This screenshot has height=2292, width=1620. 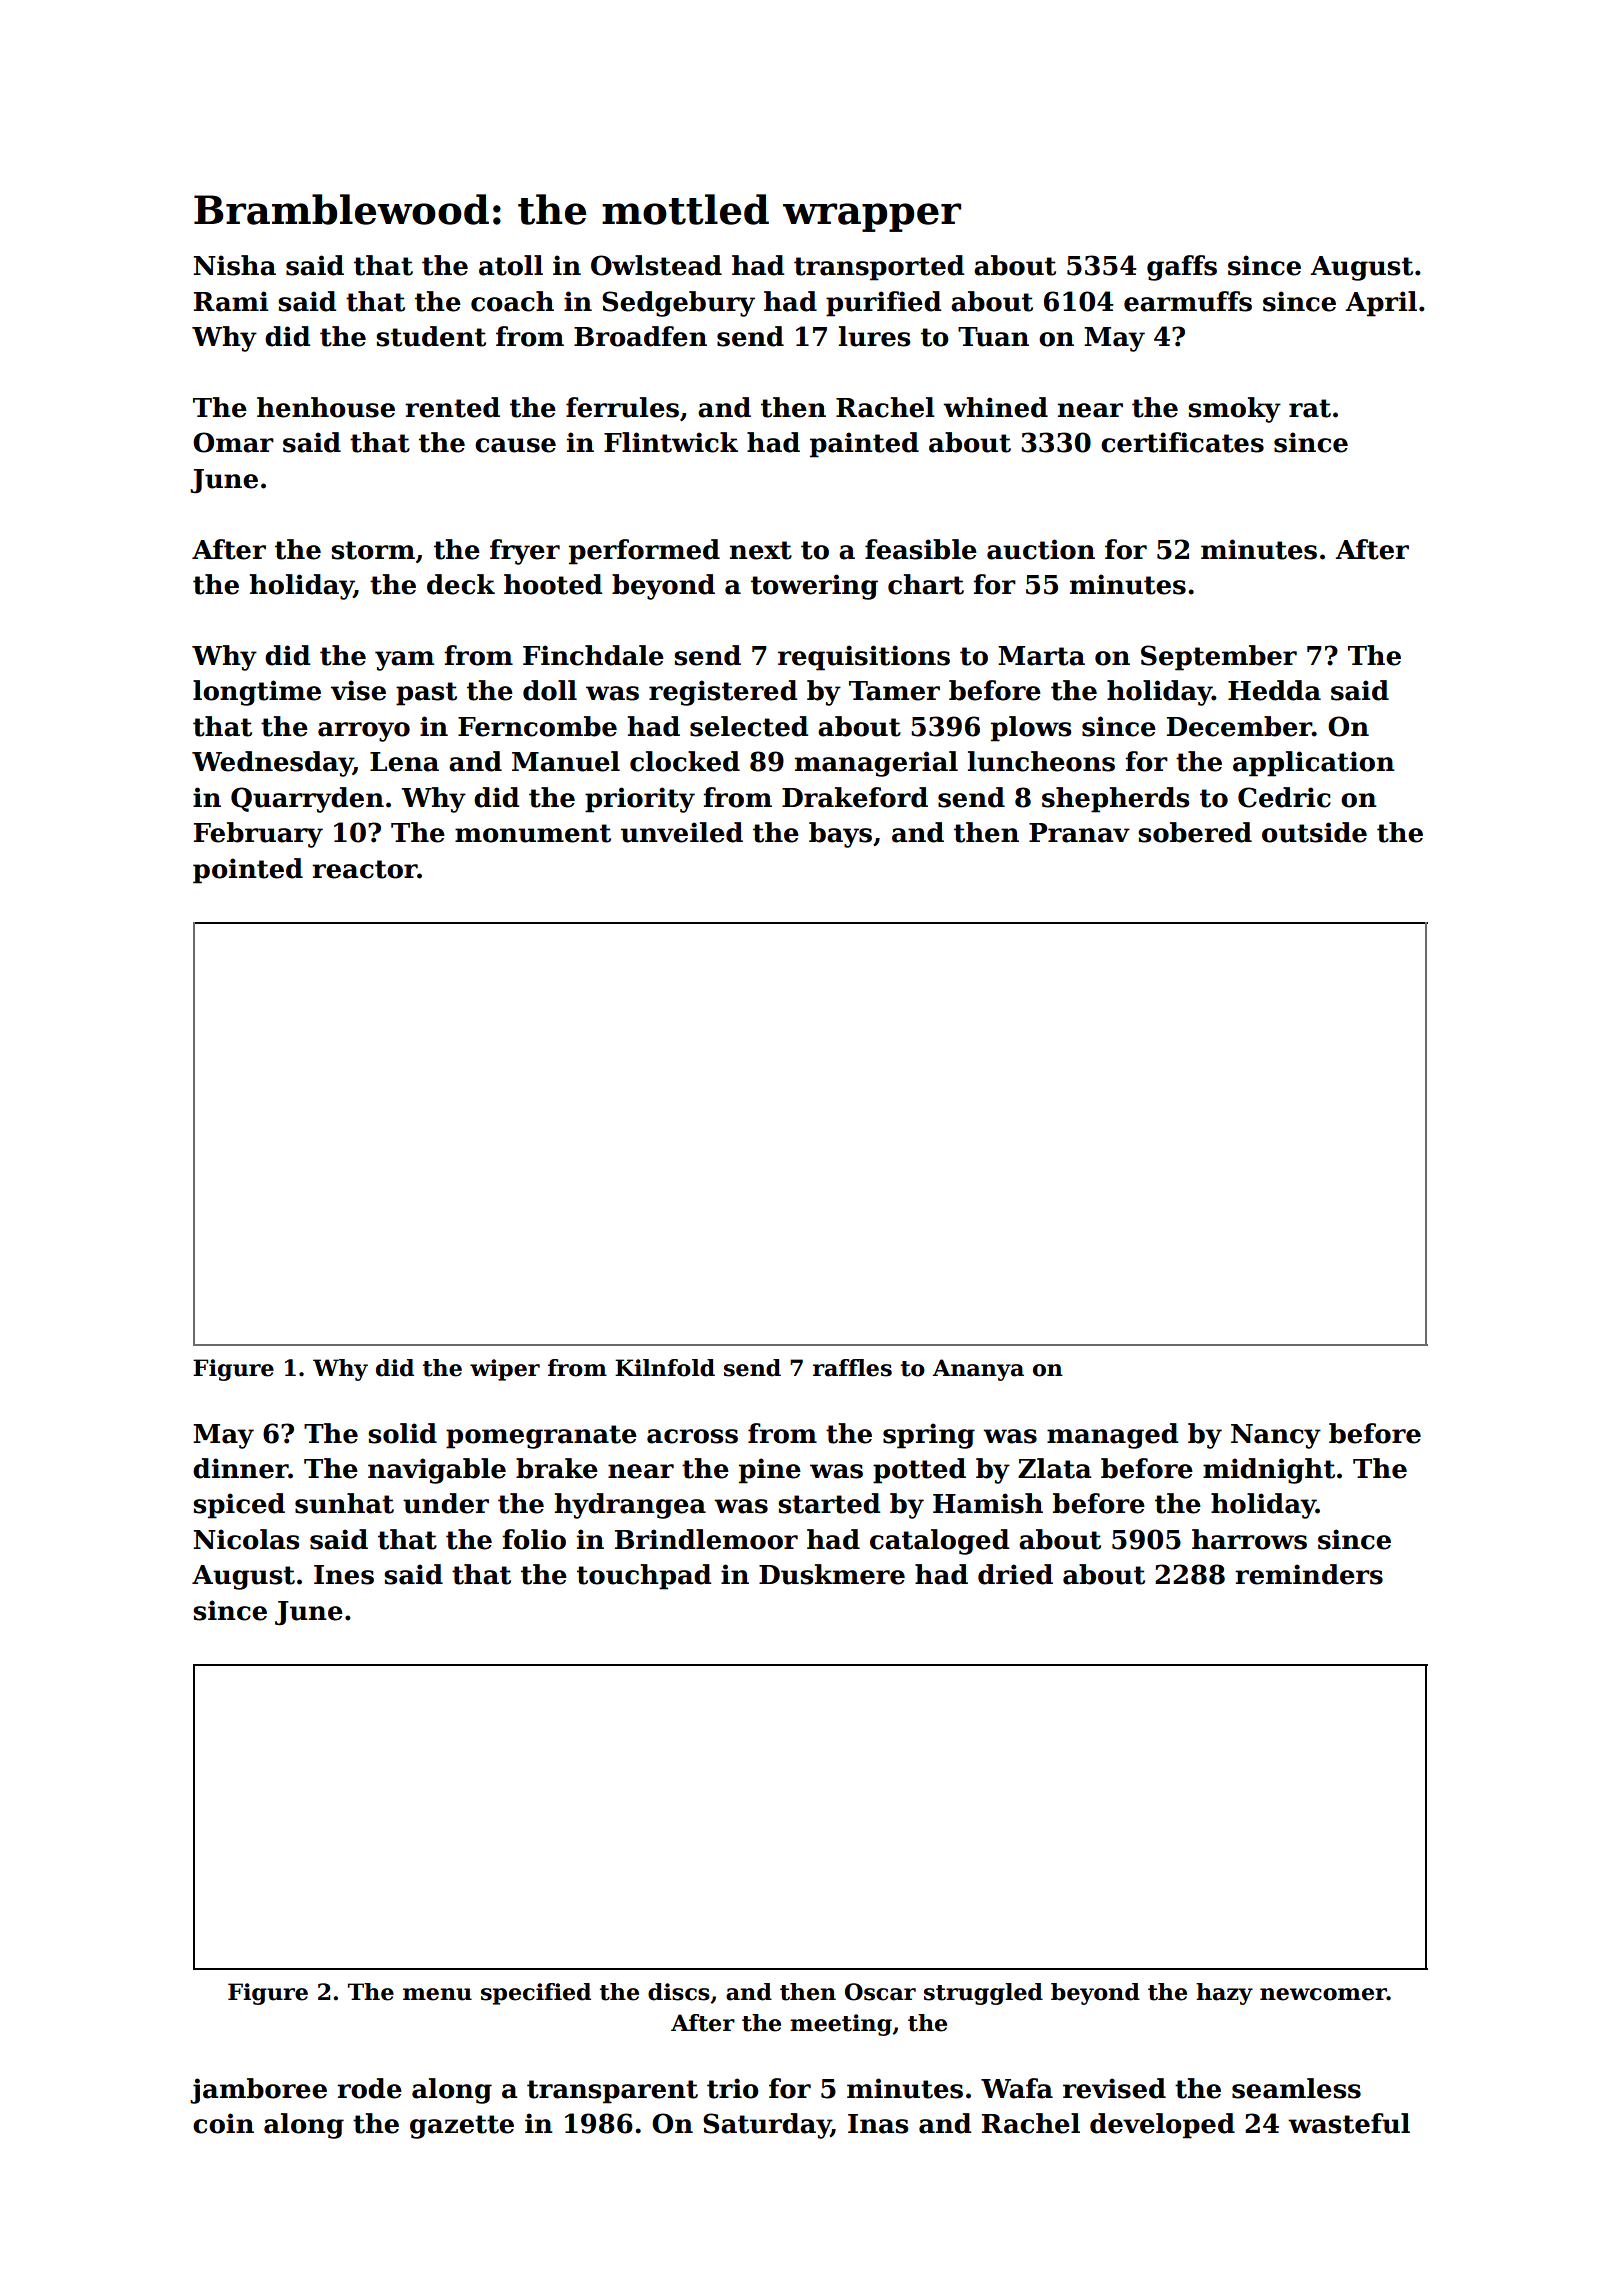 I want to click on application, so click(x=1314, y=764).
